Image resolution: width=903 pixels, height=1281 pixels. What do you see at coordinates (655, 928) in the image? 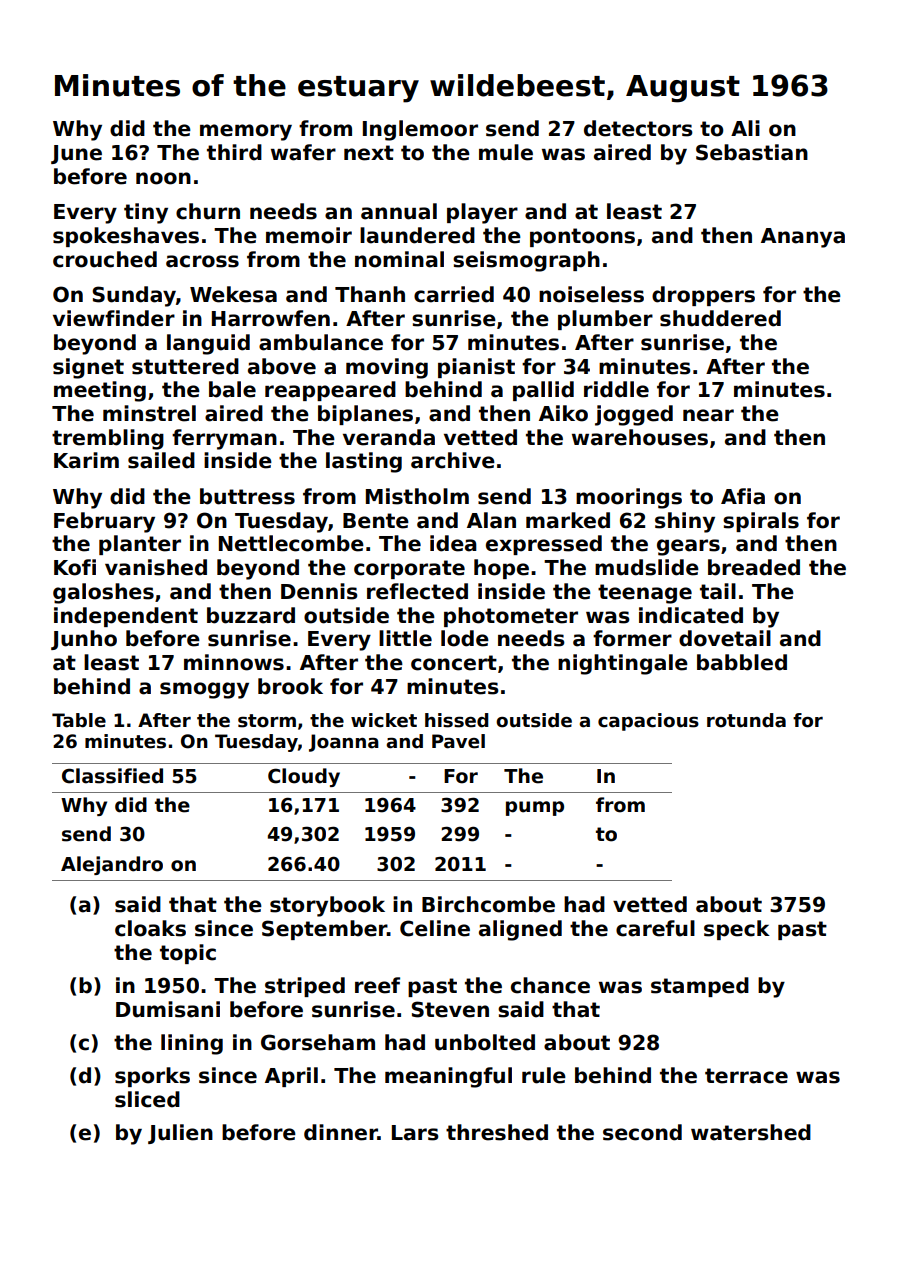
I see `careful` at bounding box center [655, 928].
